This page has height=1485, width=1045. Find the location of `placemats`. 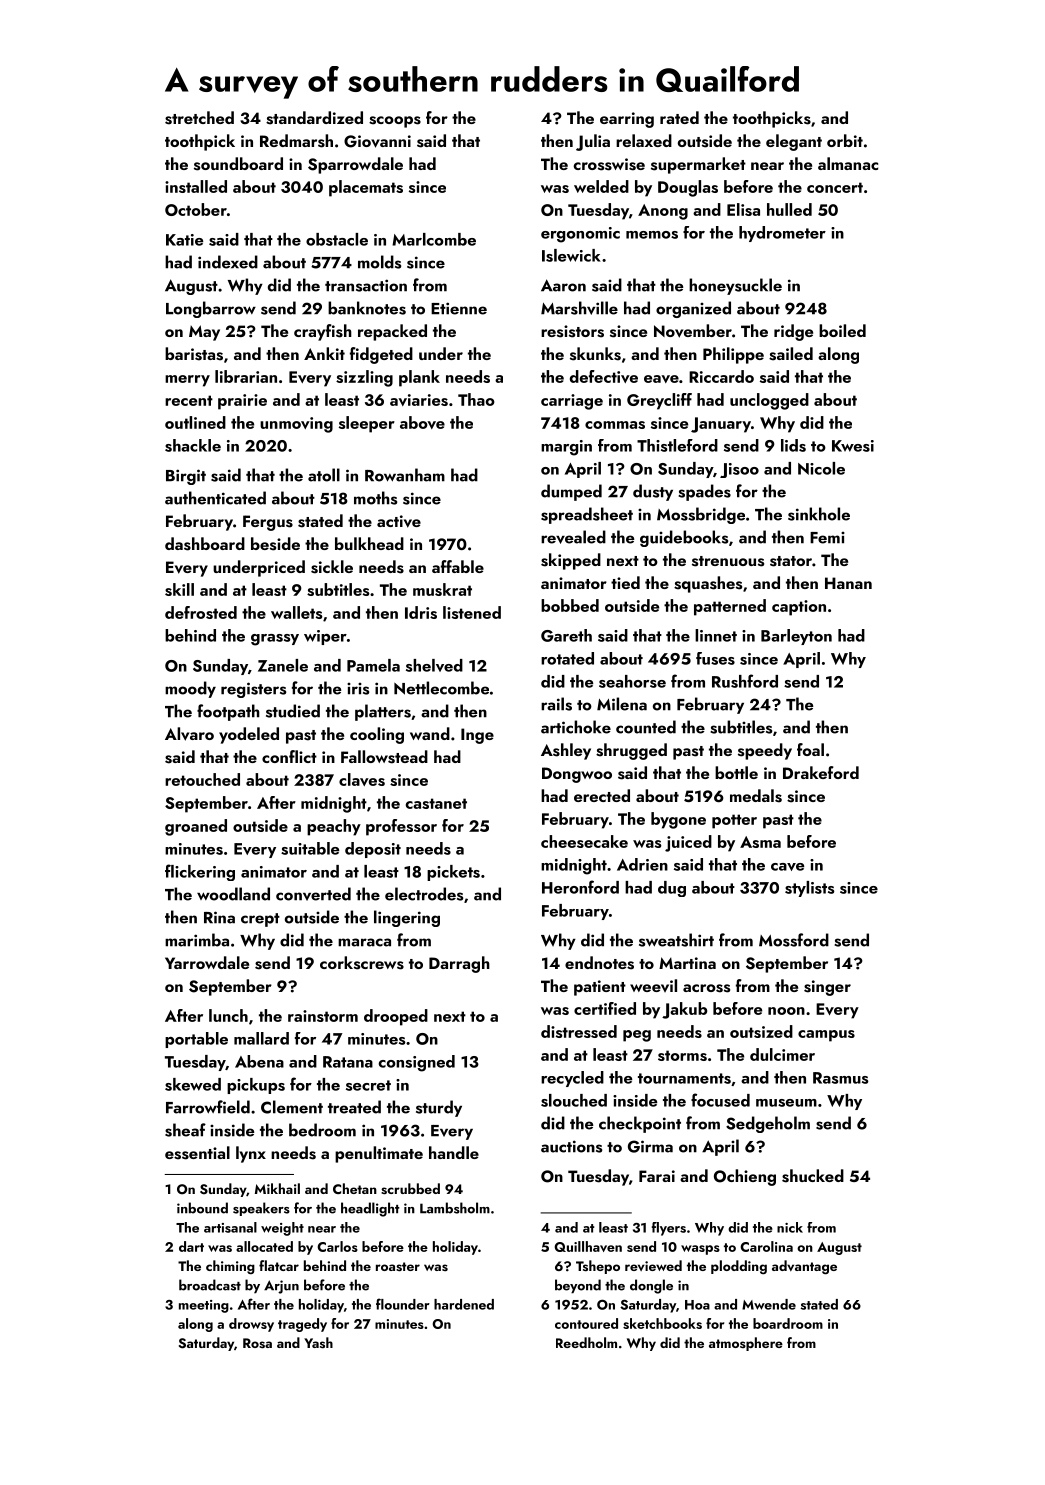

placemats is located at coordinates (366, 188).
